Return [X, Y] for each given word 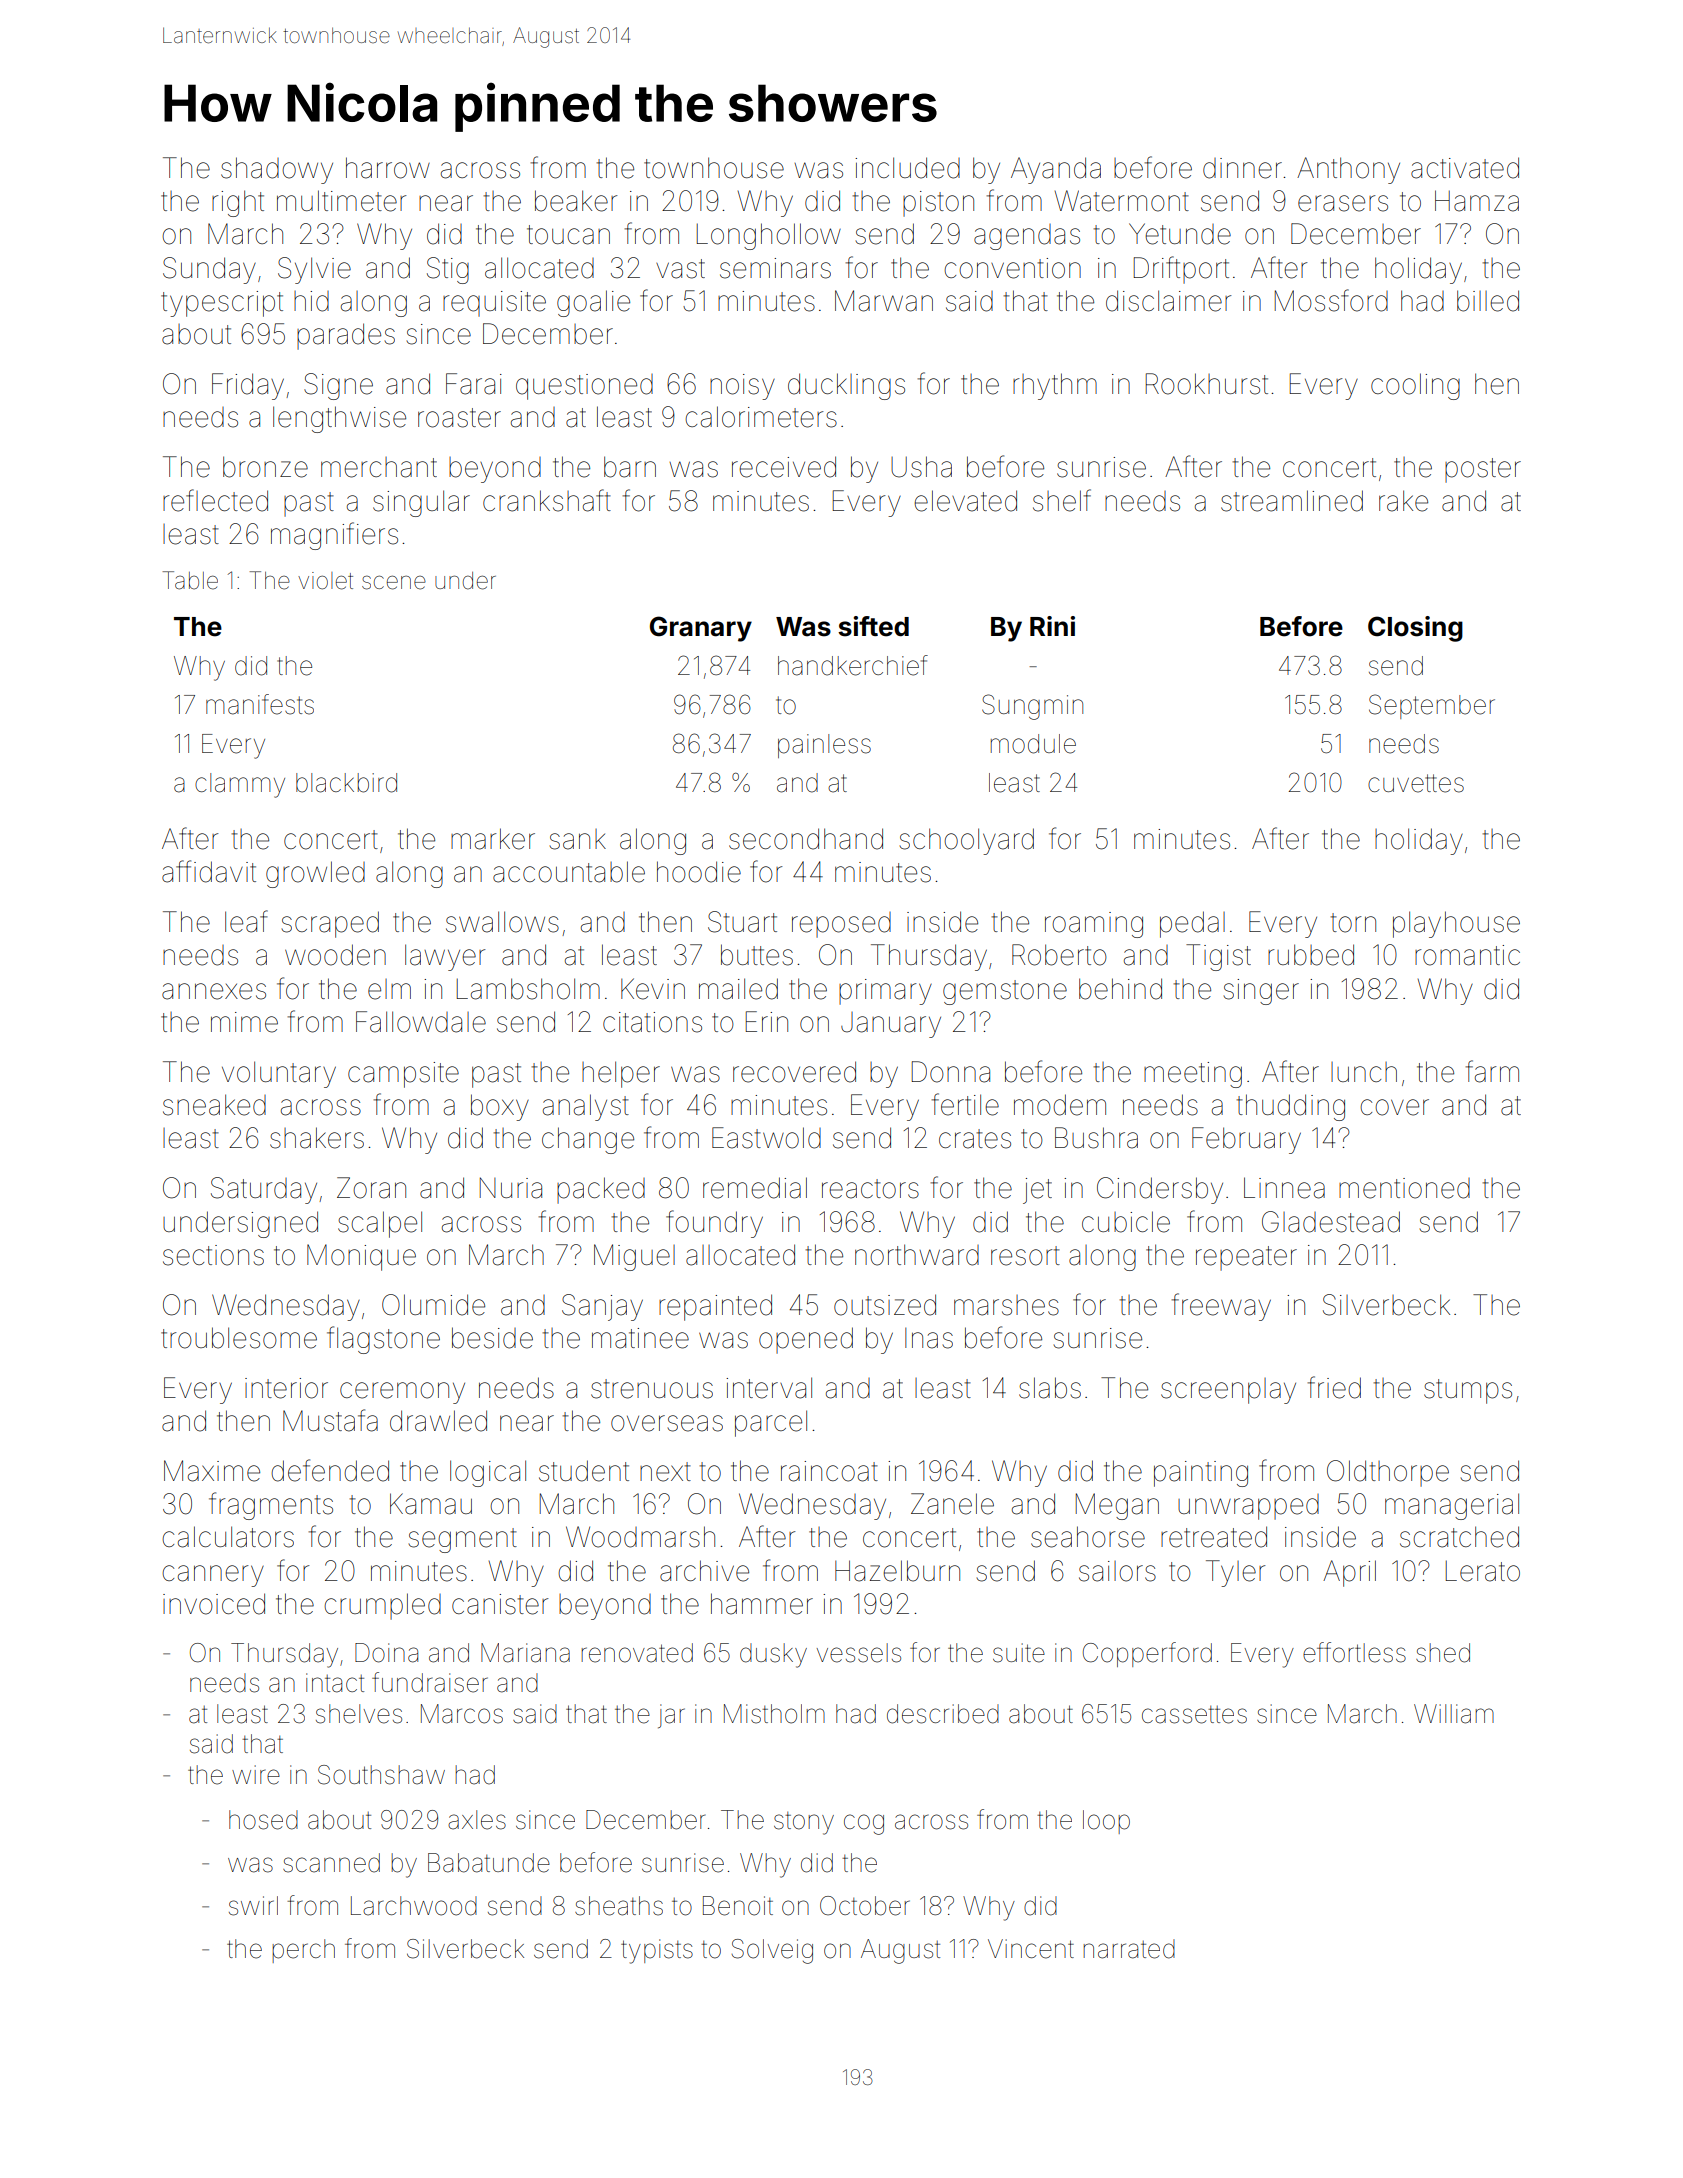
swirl [253, 1906]
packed [601, 1190]
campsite [403, 1075]
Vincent [1031, 1949]
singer [1261, 992]
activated [1465, 168]
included [907, 168]
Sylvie [314, 270]
